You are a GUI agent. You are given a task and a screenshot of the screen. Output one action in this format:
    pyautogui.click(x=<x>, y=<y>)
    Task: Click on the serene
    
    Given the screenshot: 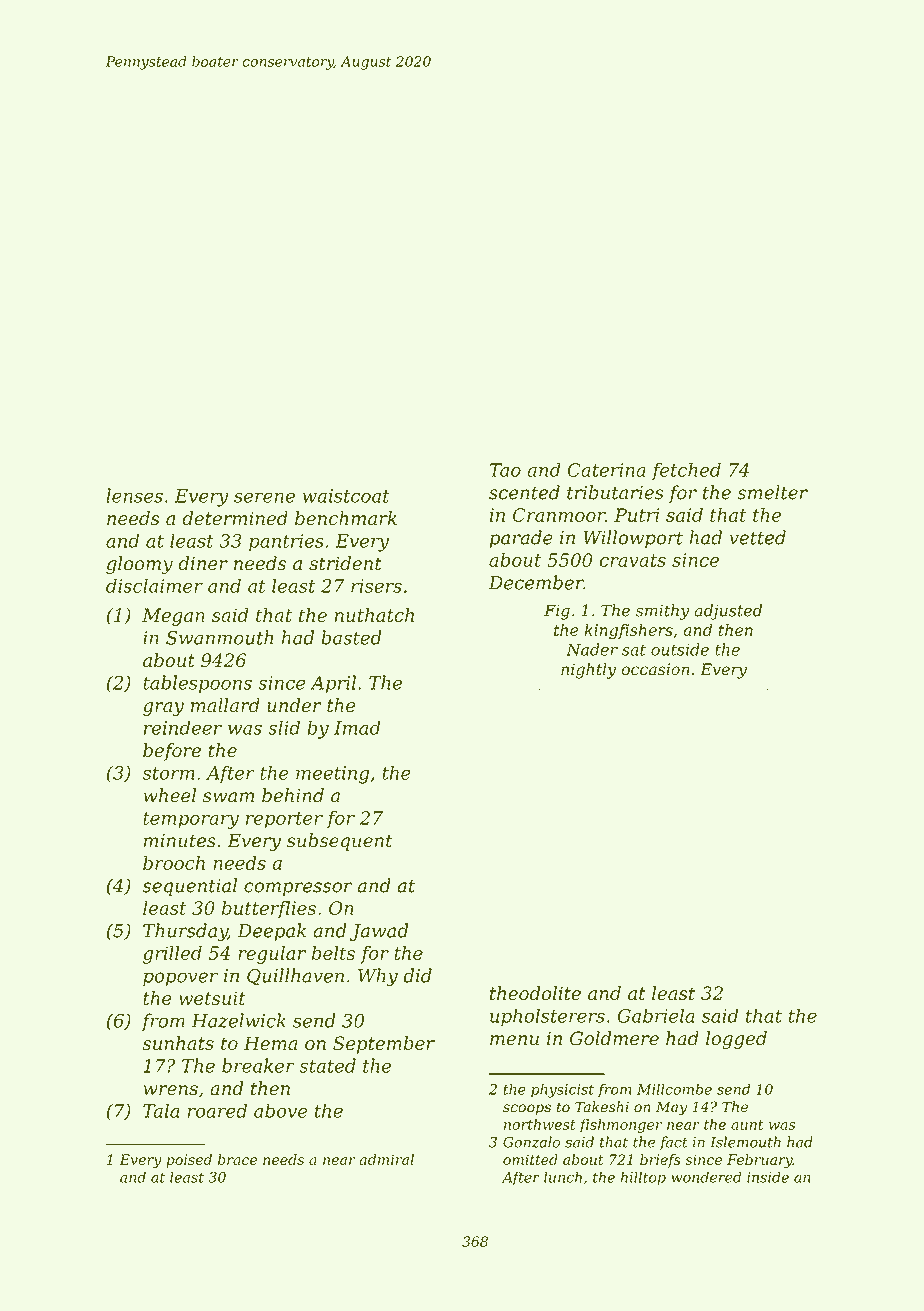 What is the action you would take?
    pyautogui.click(x=264, y=497)
